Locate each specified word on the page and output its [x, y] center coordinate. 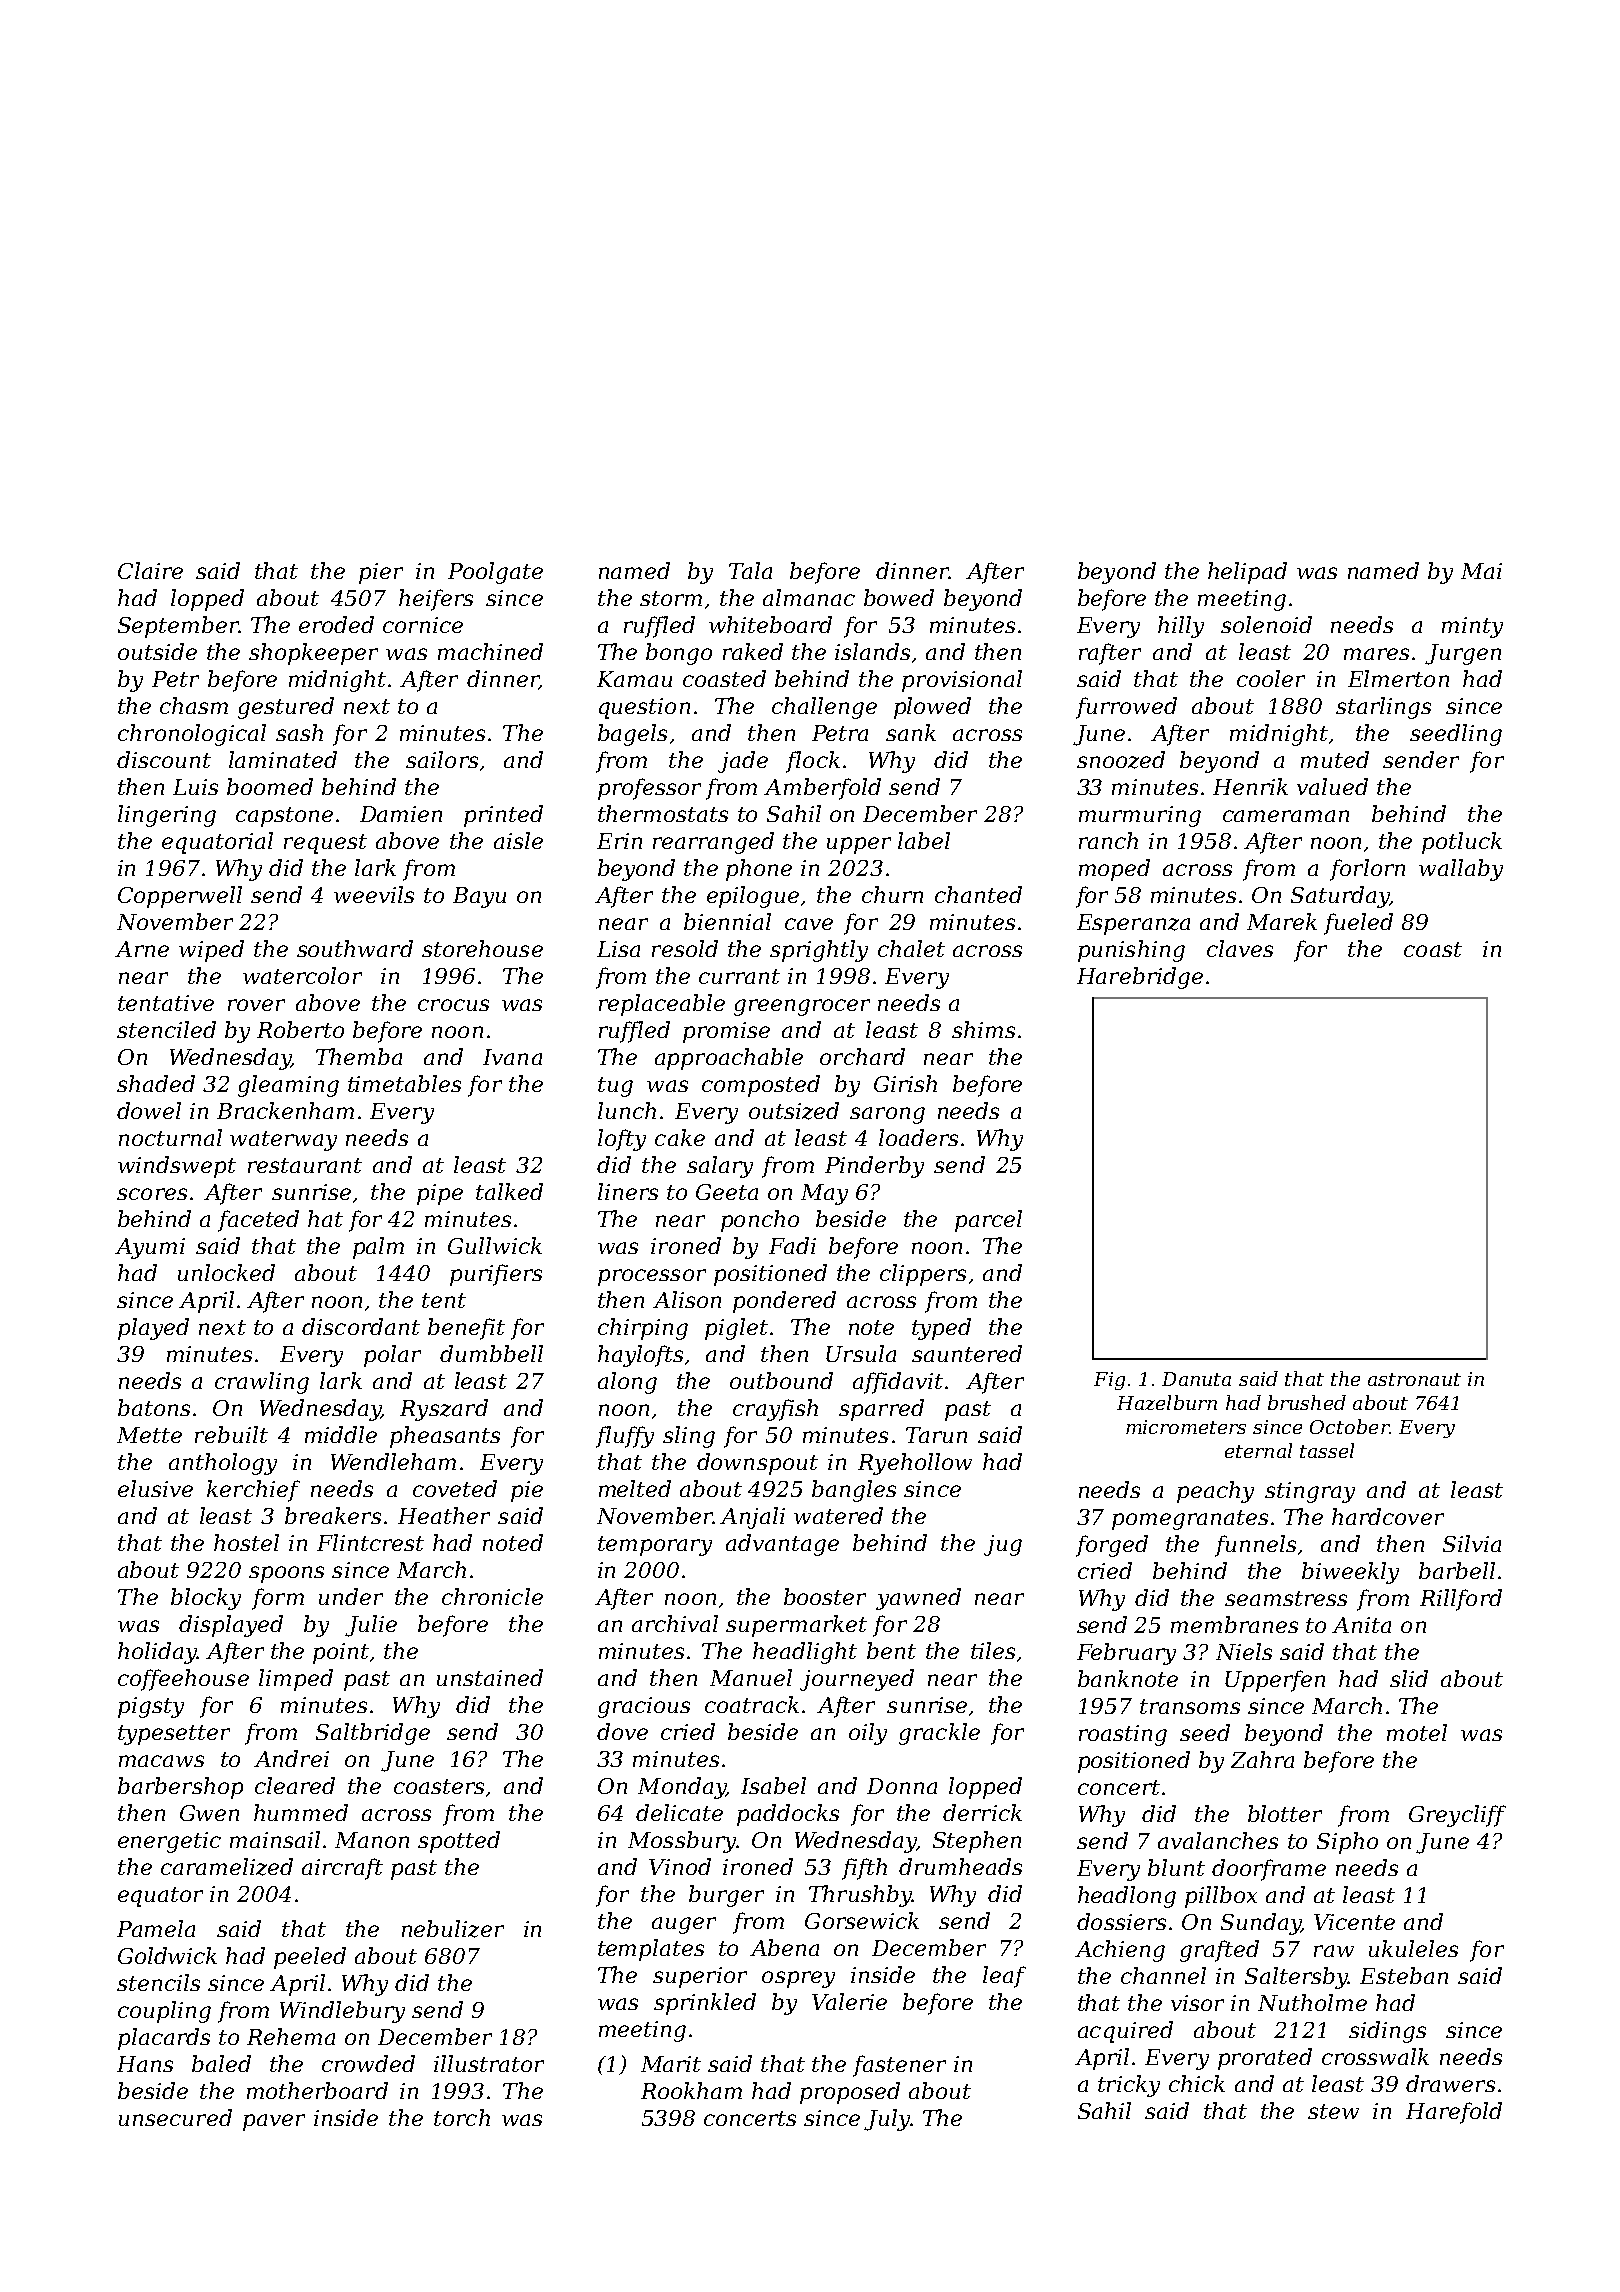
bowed [899, 597]
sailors [442, 759]
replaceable [662, 1005]
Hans [145, 2064]
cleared [295, 1785]
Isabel [773, 1785]
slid [1409, 1678]
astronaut [1414, 1379]
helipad [1247, 573]
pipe [440, 1194]
